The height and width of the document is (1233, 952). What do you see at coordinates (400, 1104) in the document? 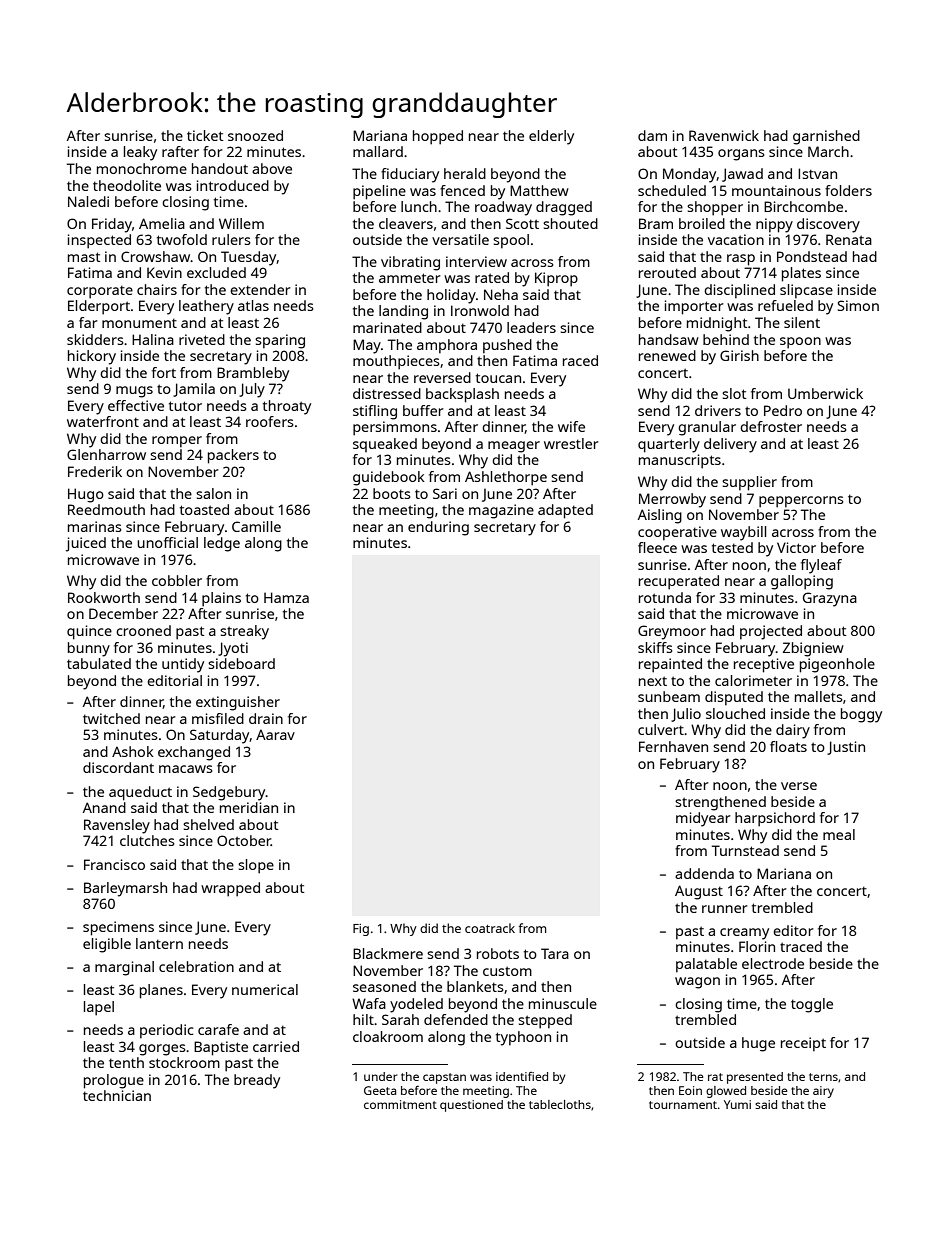
I see `commitment` at bounding box center [400, 1104].
